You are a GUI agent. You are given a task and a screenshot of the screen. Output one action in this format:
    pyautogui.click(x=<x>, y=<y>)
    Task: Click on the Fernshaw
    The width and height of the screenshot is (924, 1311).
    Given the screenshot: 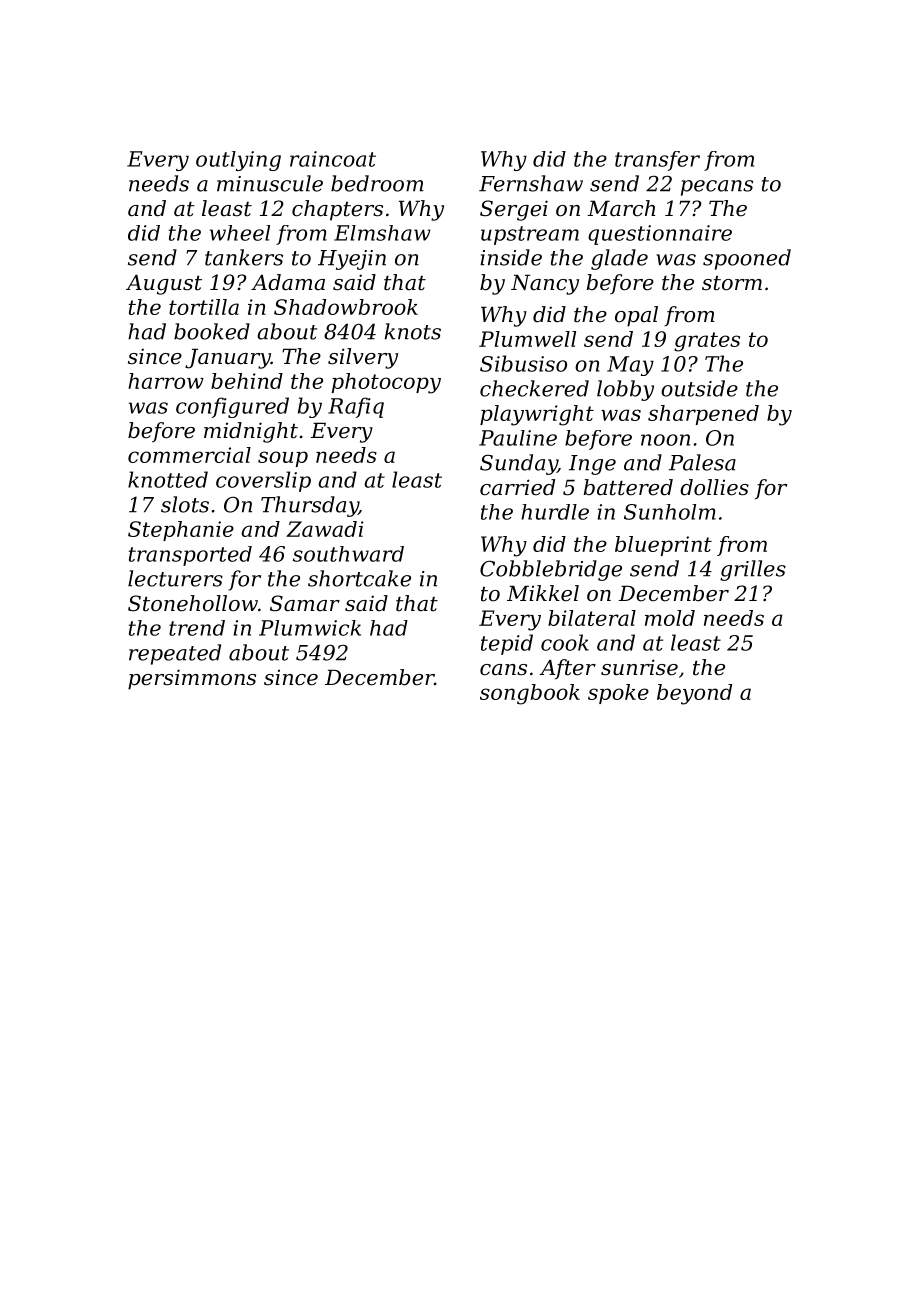 What is the action you would take?
    pyautogui.click(x=531, y=183)
